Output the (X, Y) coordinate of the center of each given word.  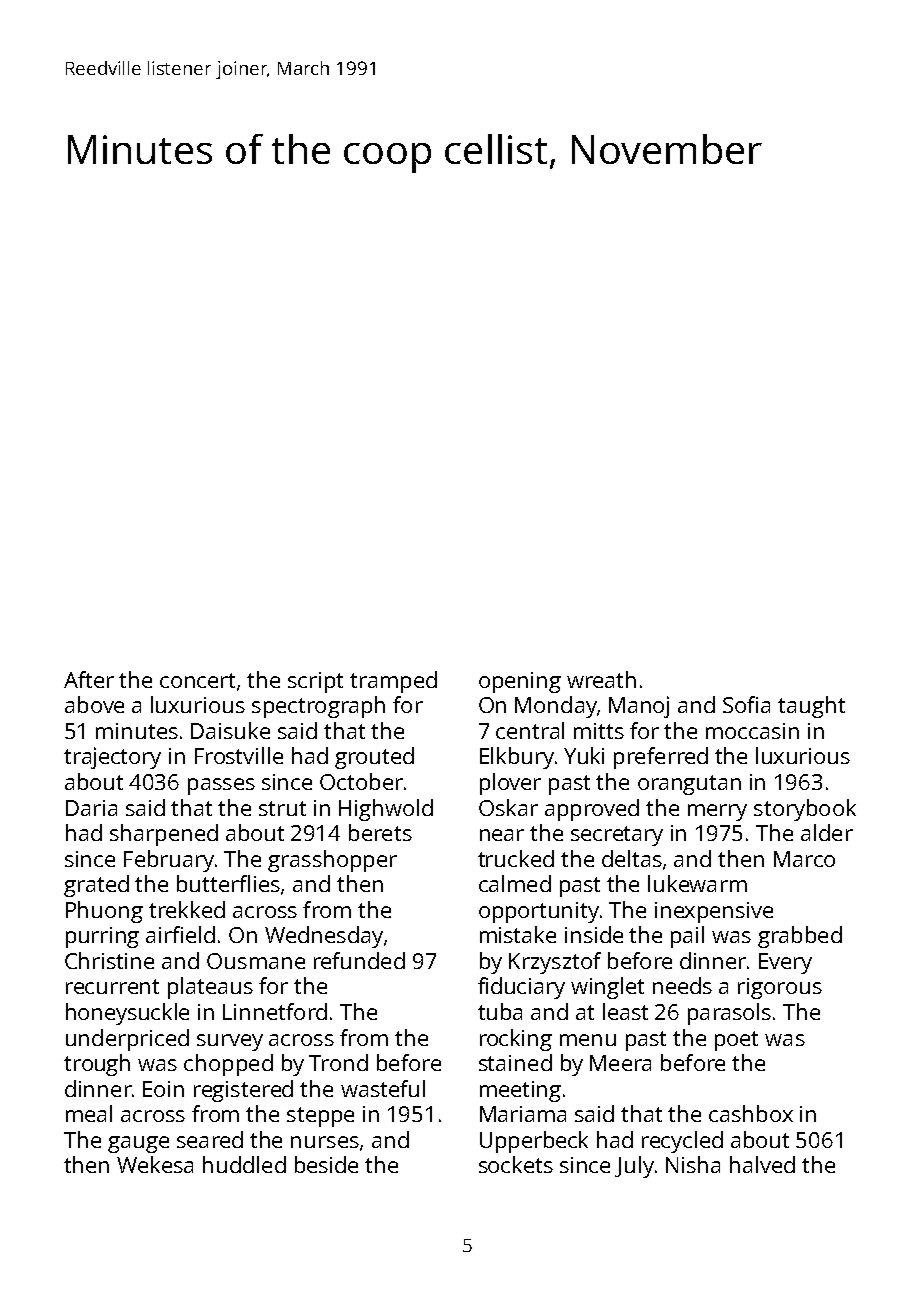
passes (221, 786)
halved (762, 1164)
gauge (138, 1144)
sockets (516, 1164)
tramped (393, 682)
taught (811, 707)
